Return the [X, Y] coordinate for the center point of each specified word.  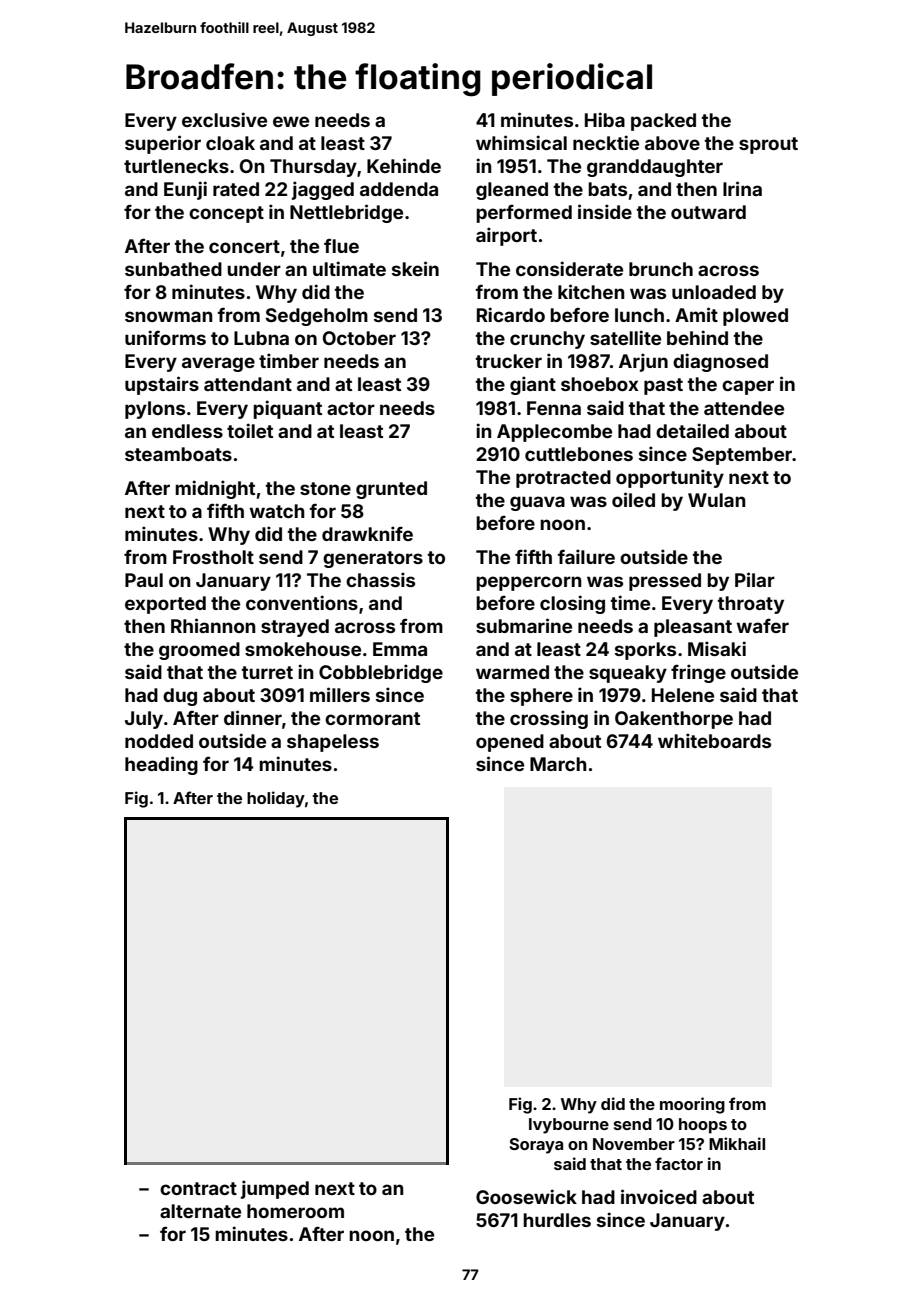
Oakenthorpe [674, 720]
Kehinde [404, 165]
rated [236, 189]
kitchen [591, 291]
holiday [276, 799]
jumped [275, 1189]
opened [510, 743]
